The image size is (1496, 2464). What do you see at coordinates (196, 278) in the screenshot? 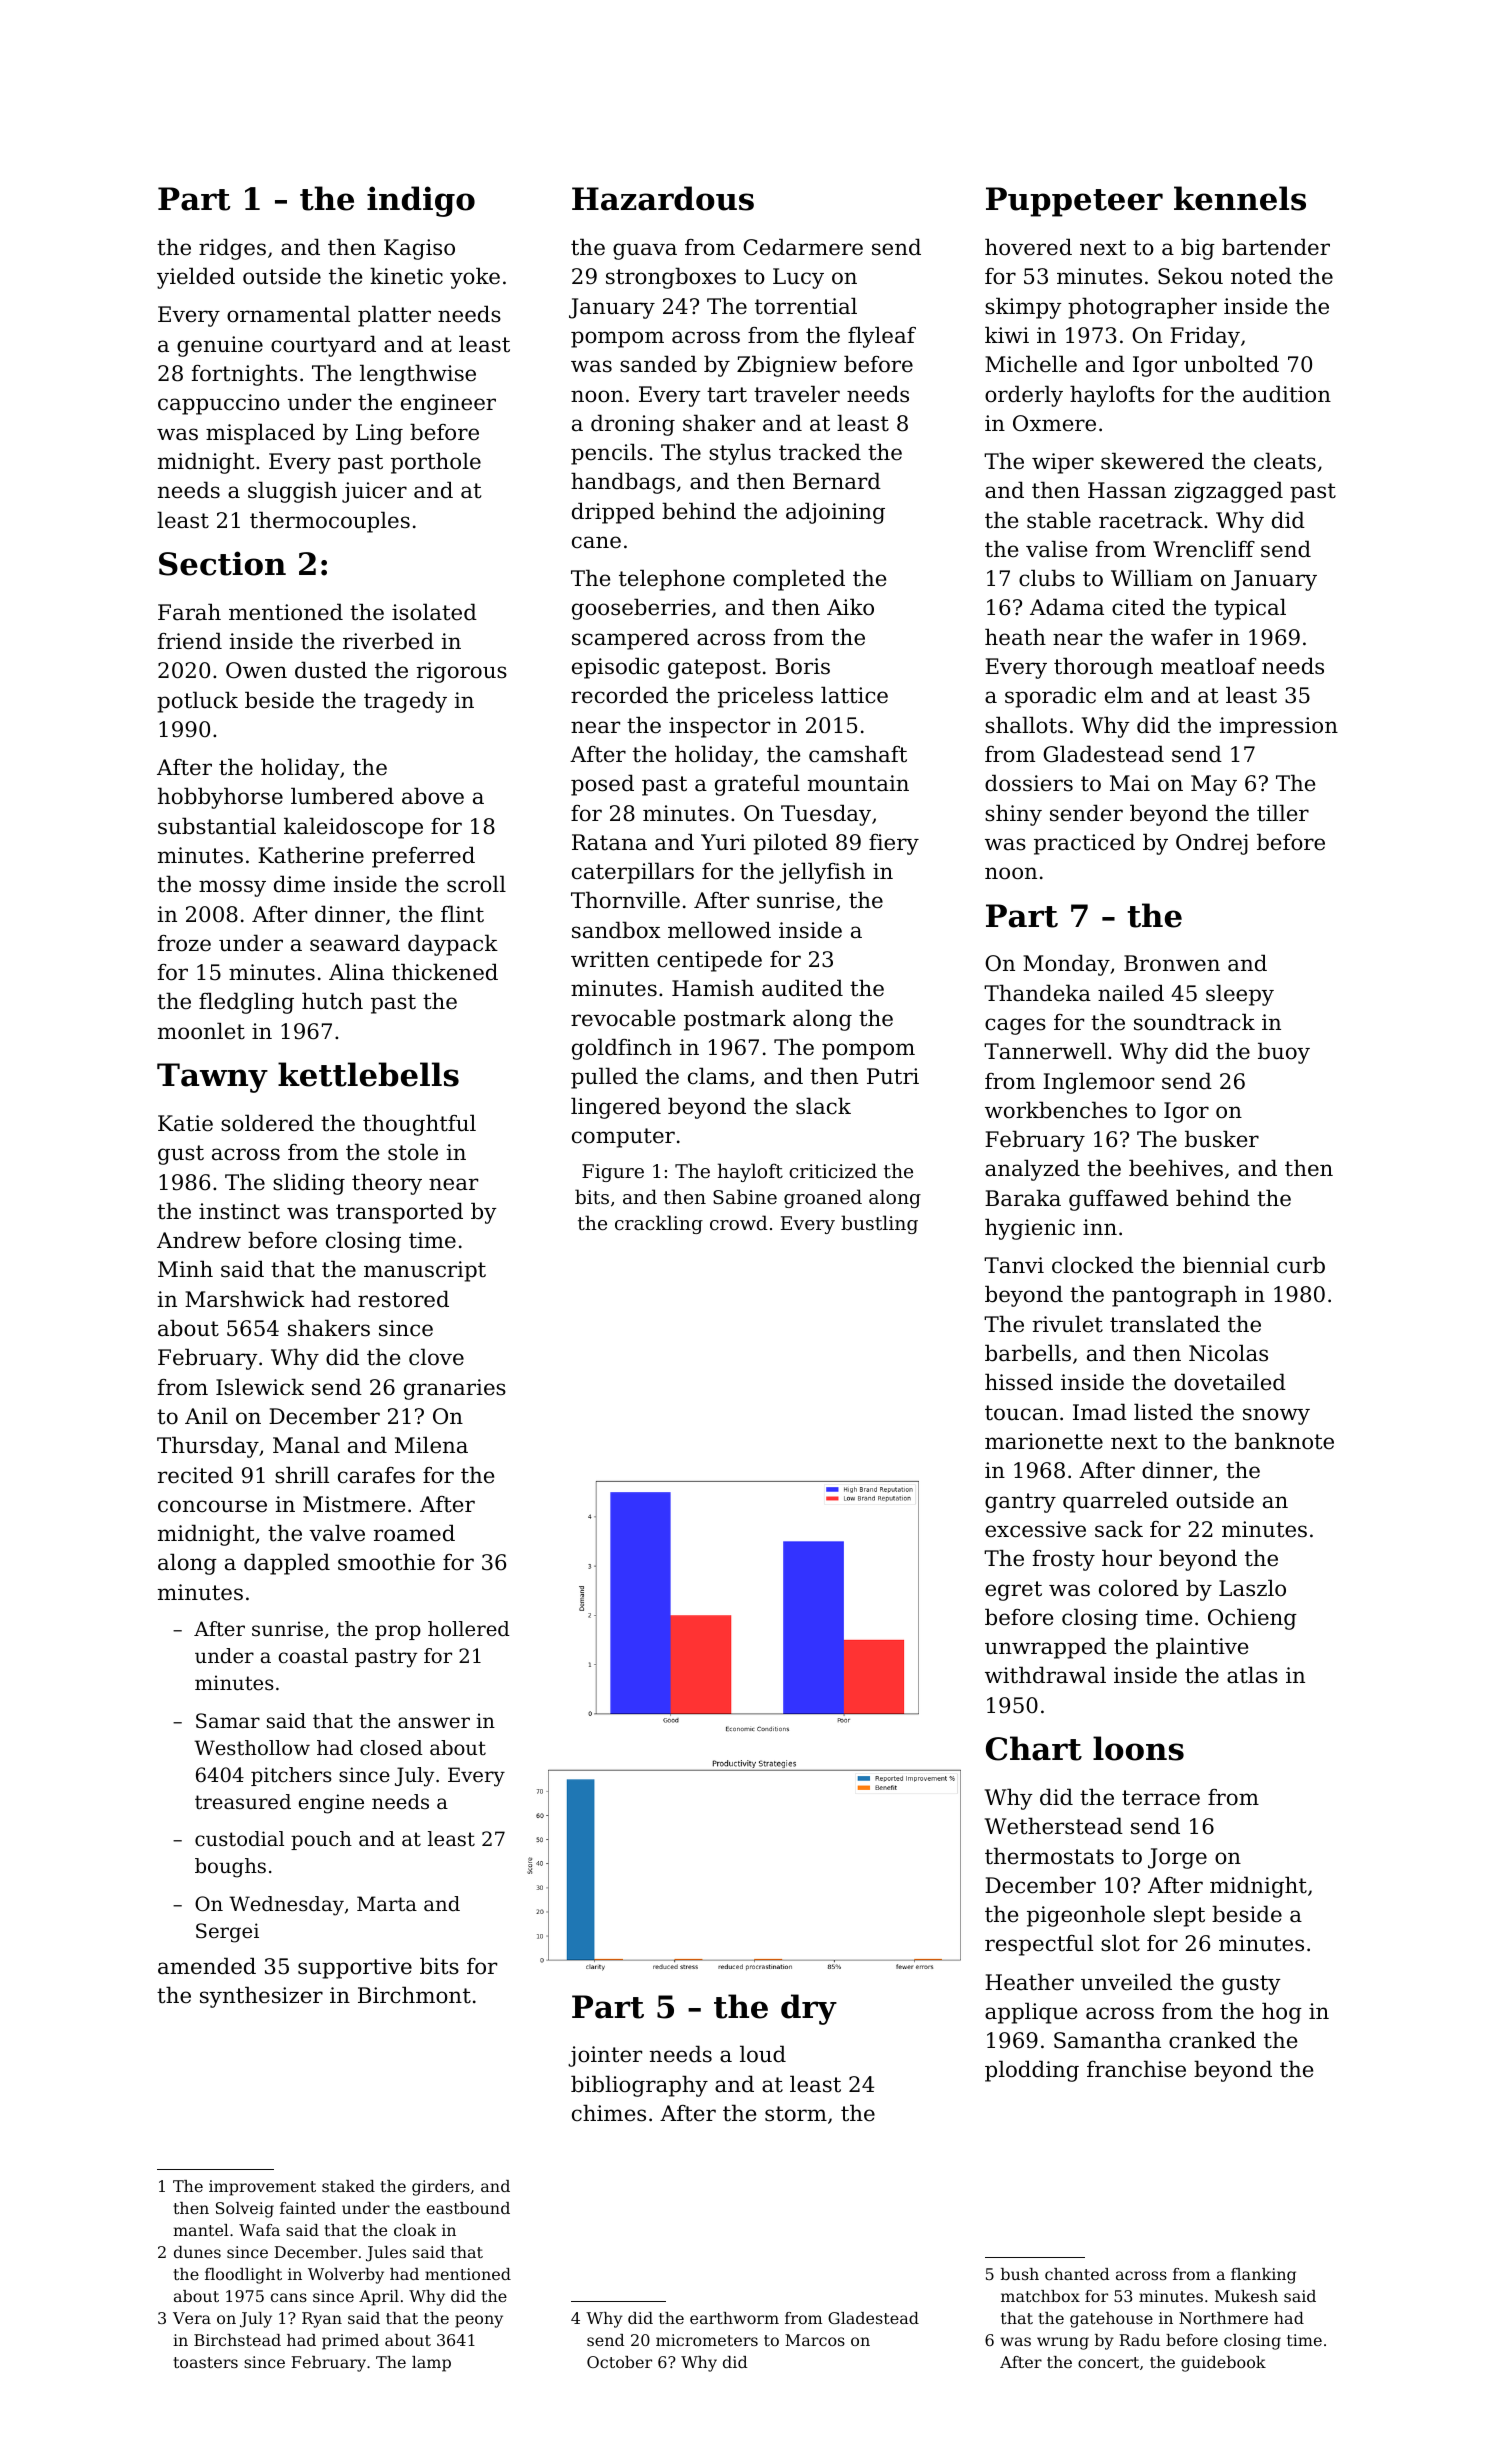
I see `yielded` at bounding box center [196, 278].
